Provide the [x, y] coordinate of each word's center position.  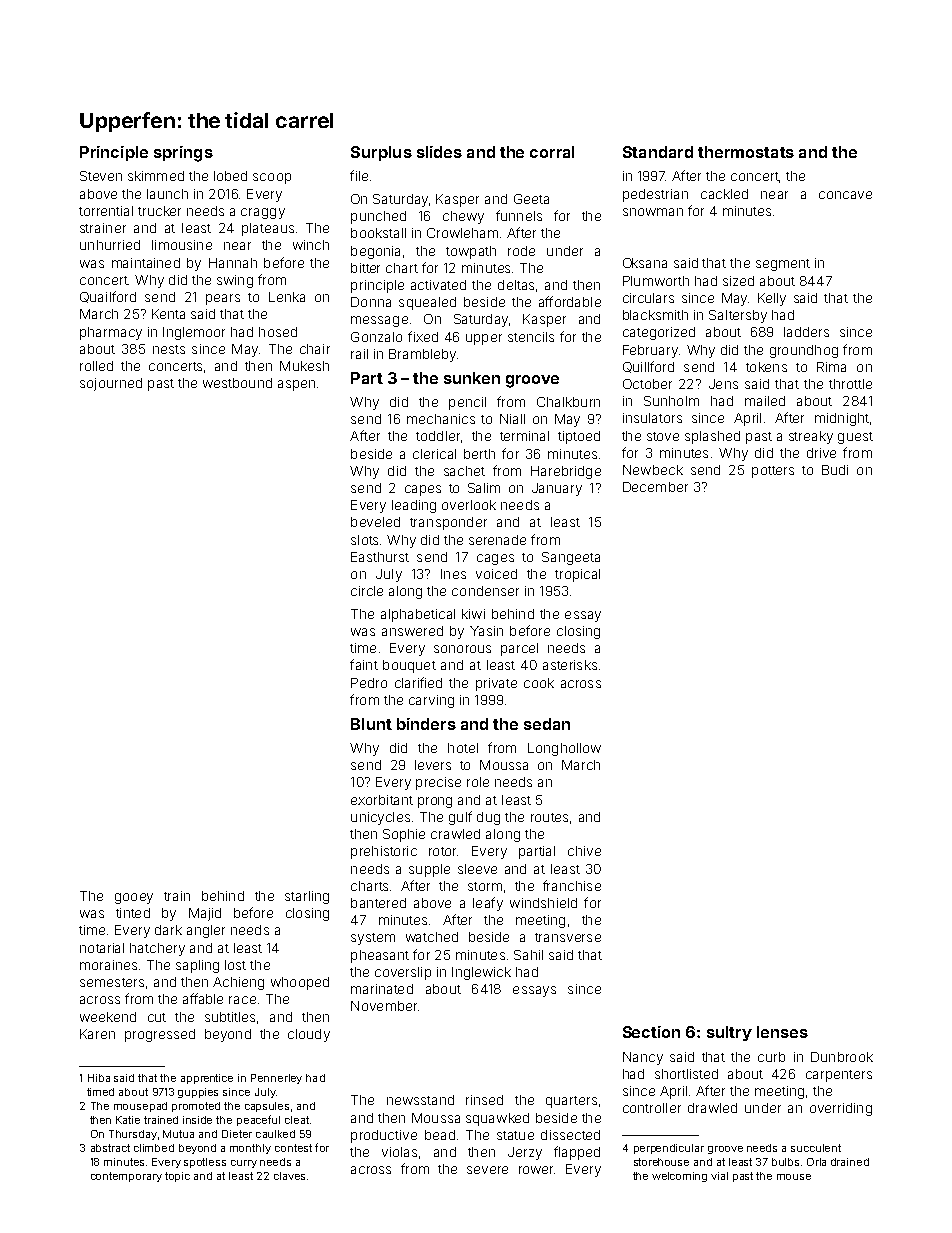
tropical [577, 575]
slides [439, 152]
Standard [658, 152]
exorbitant [382, 800]
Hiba [99, 1078]
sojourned [111, 384]
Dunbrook [842, 1057]
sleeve [477, 869]
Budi [835, 470]
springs [183, 154]
